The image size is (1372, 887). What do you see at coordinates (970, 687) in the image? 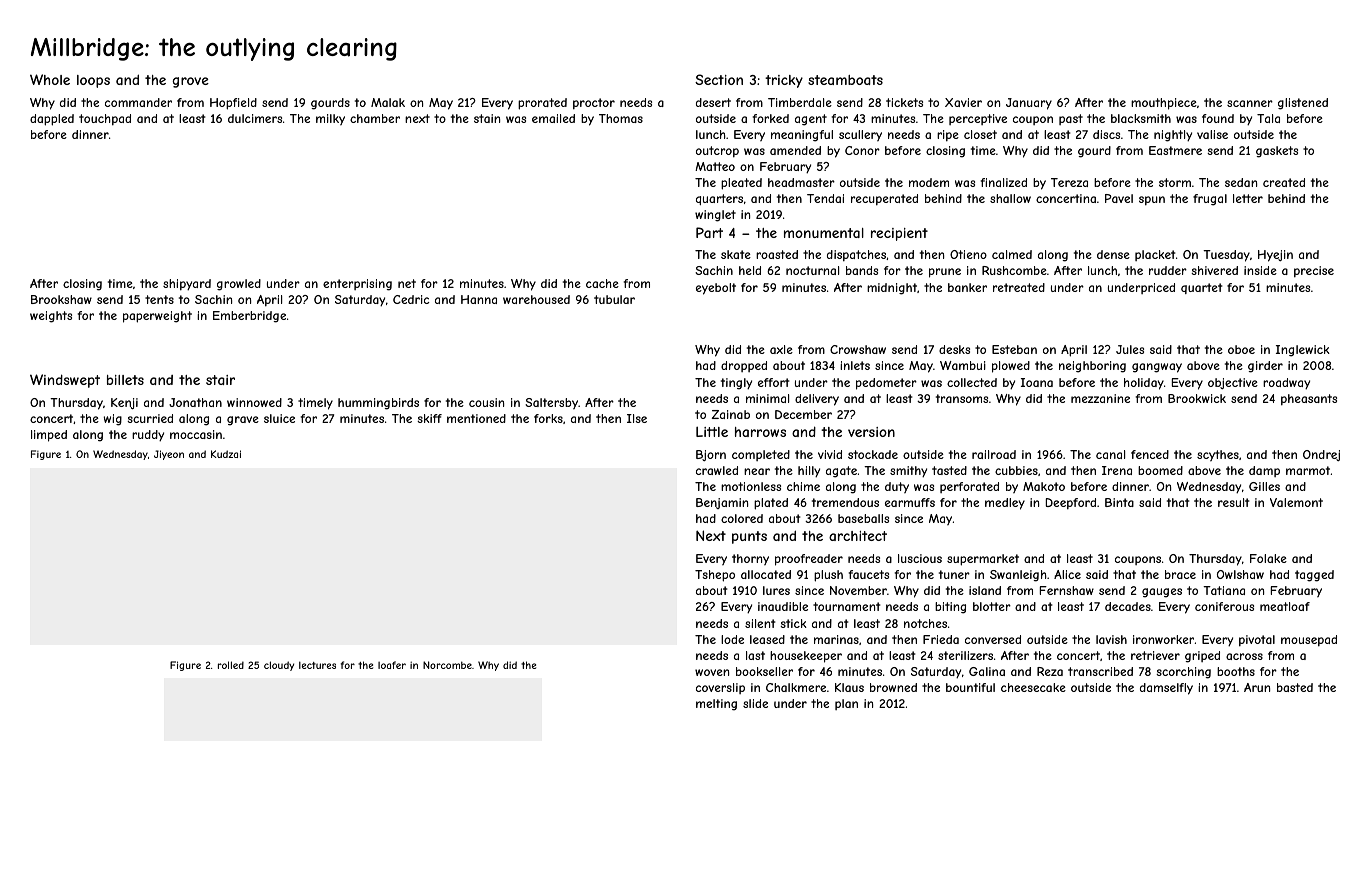
I see `bountiful` at bounding box center [970, 687].
